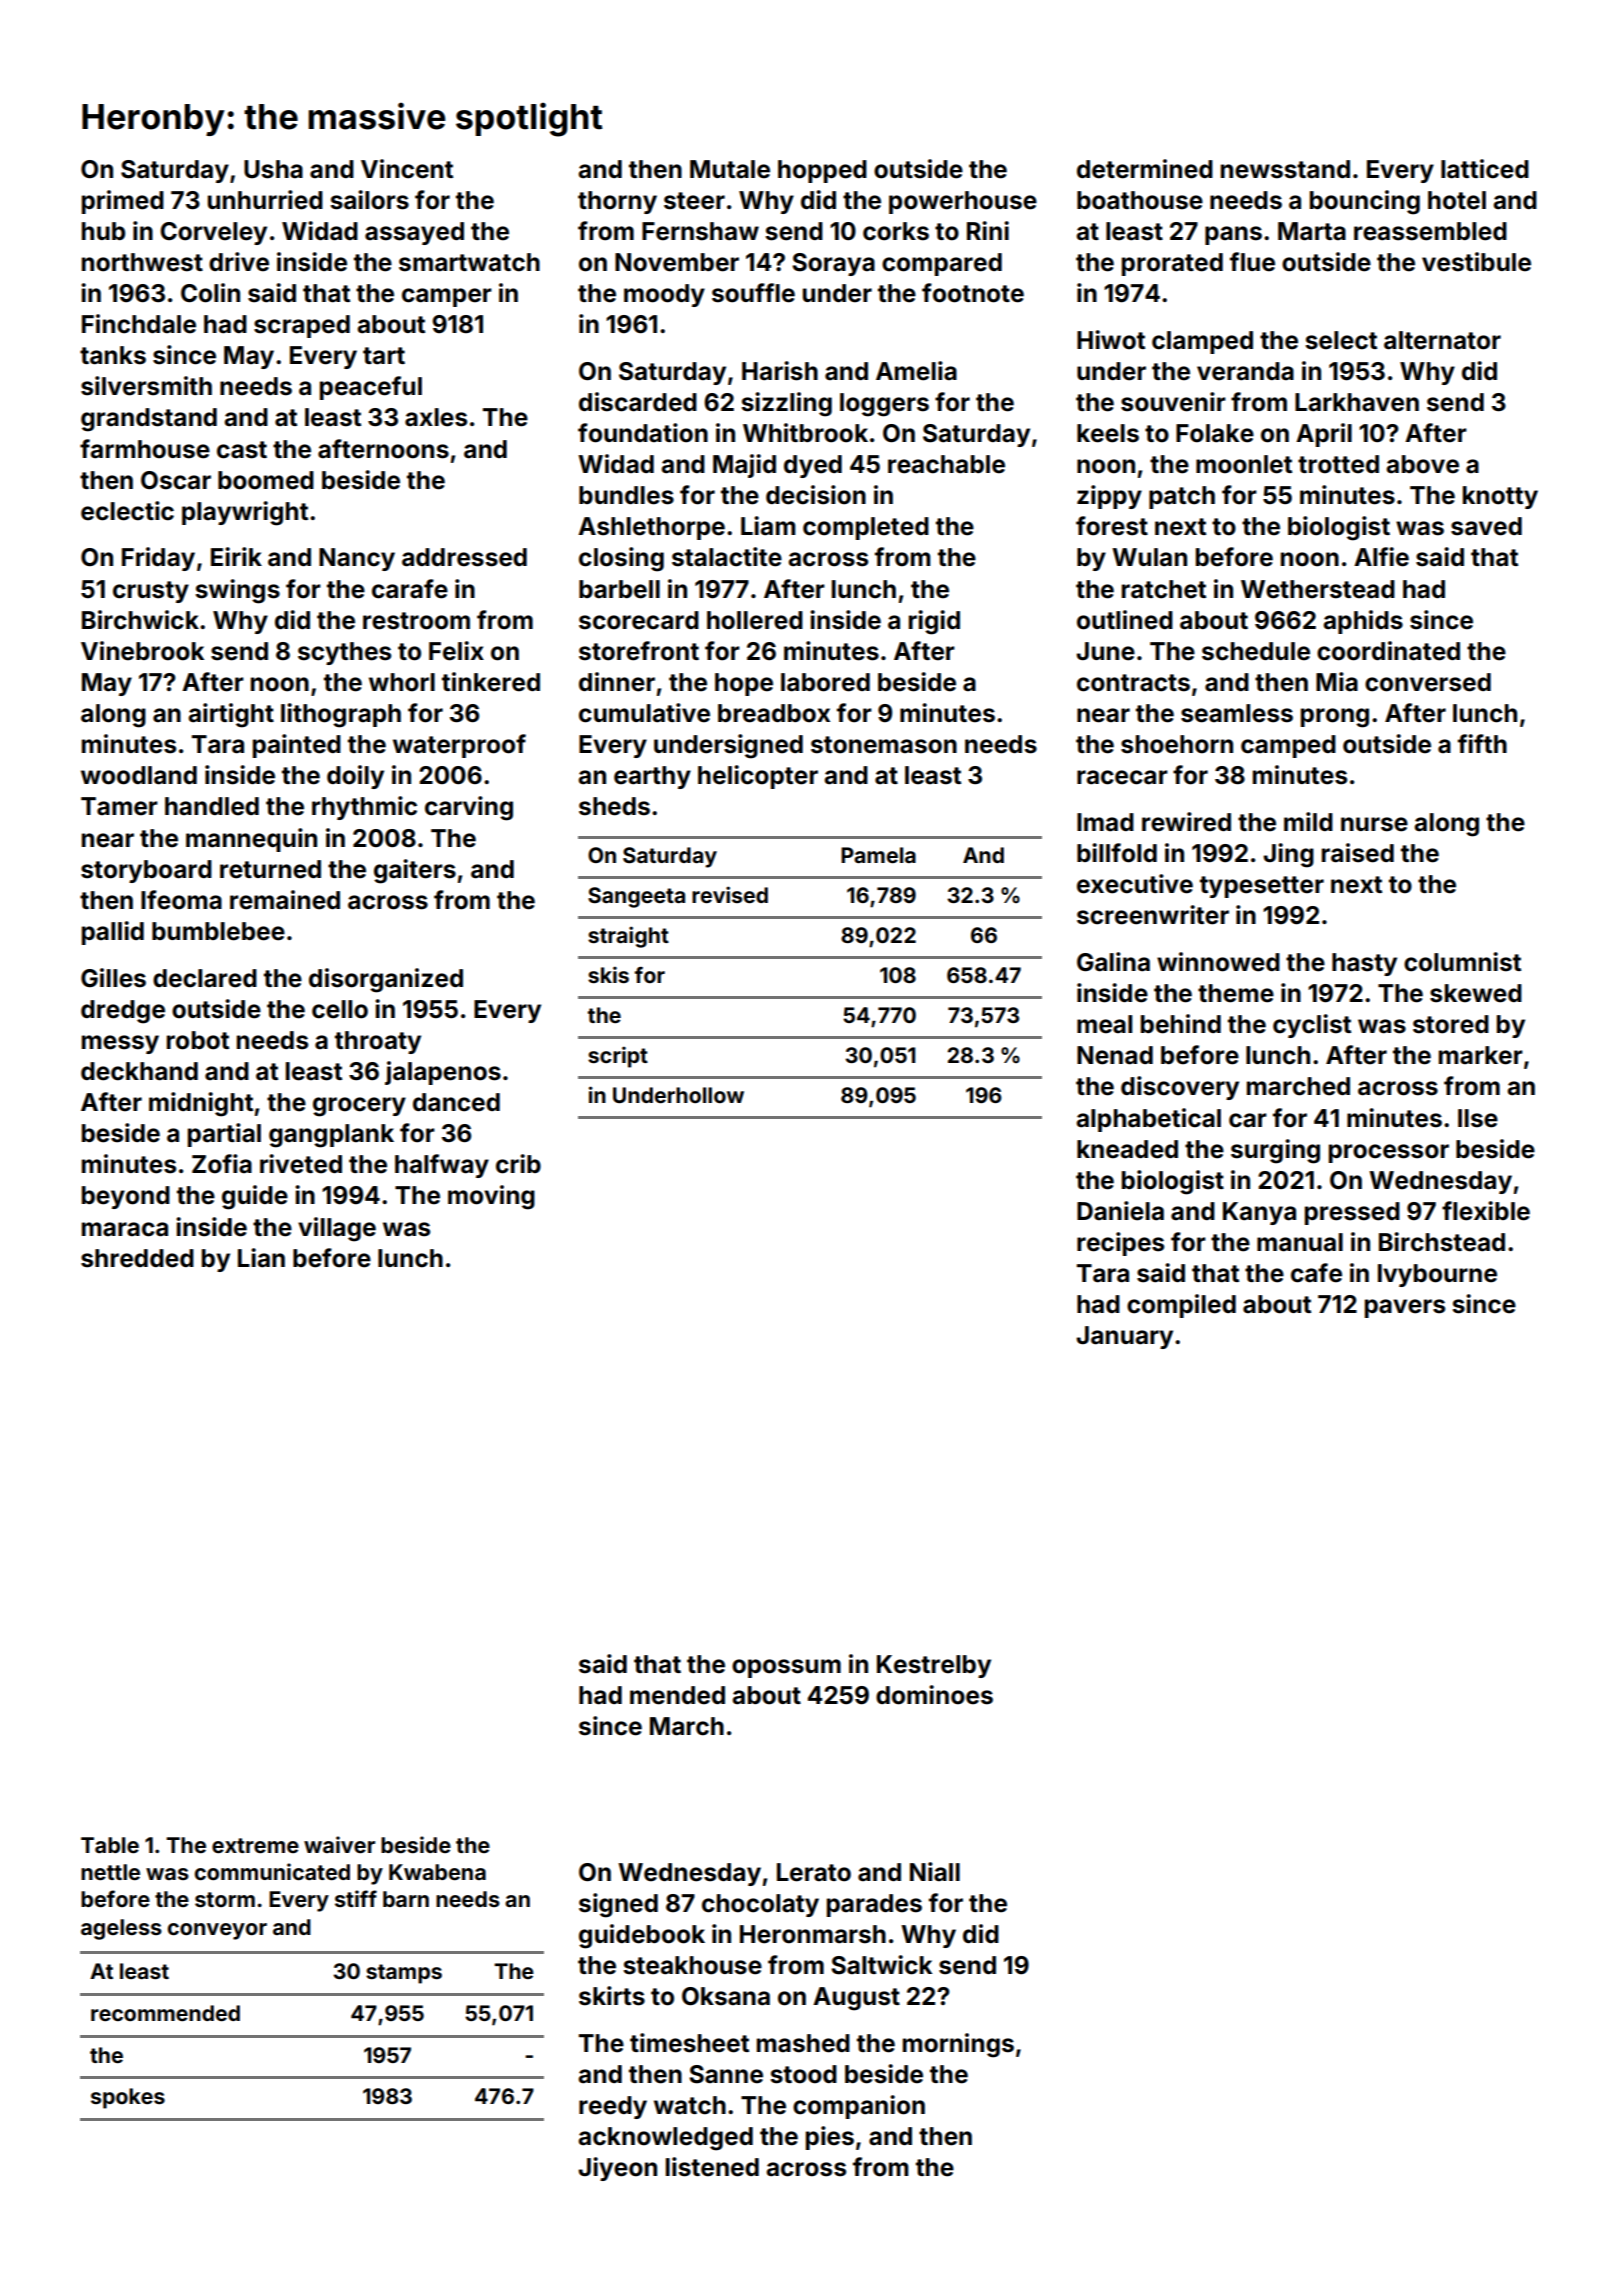 This image has height=2292, width=1620. Describe the element at coordinates (110, 1845) in the image. I see `Table` at that location.
